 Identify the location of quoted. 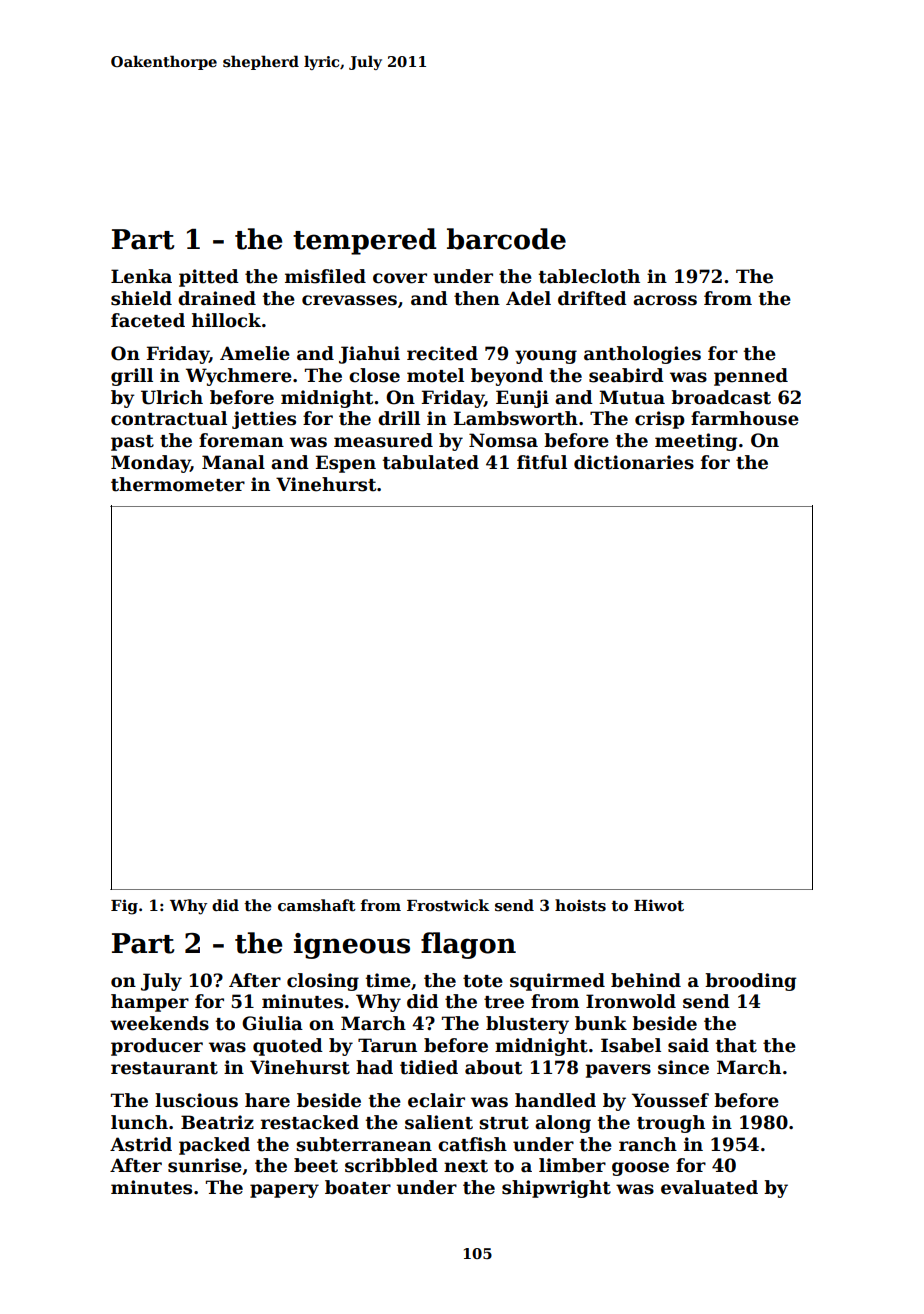
(288, 1047).
